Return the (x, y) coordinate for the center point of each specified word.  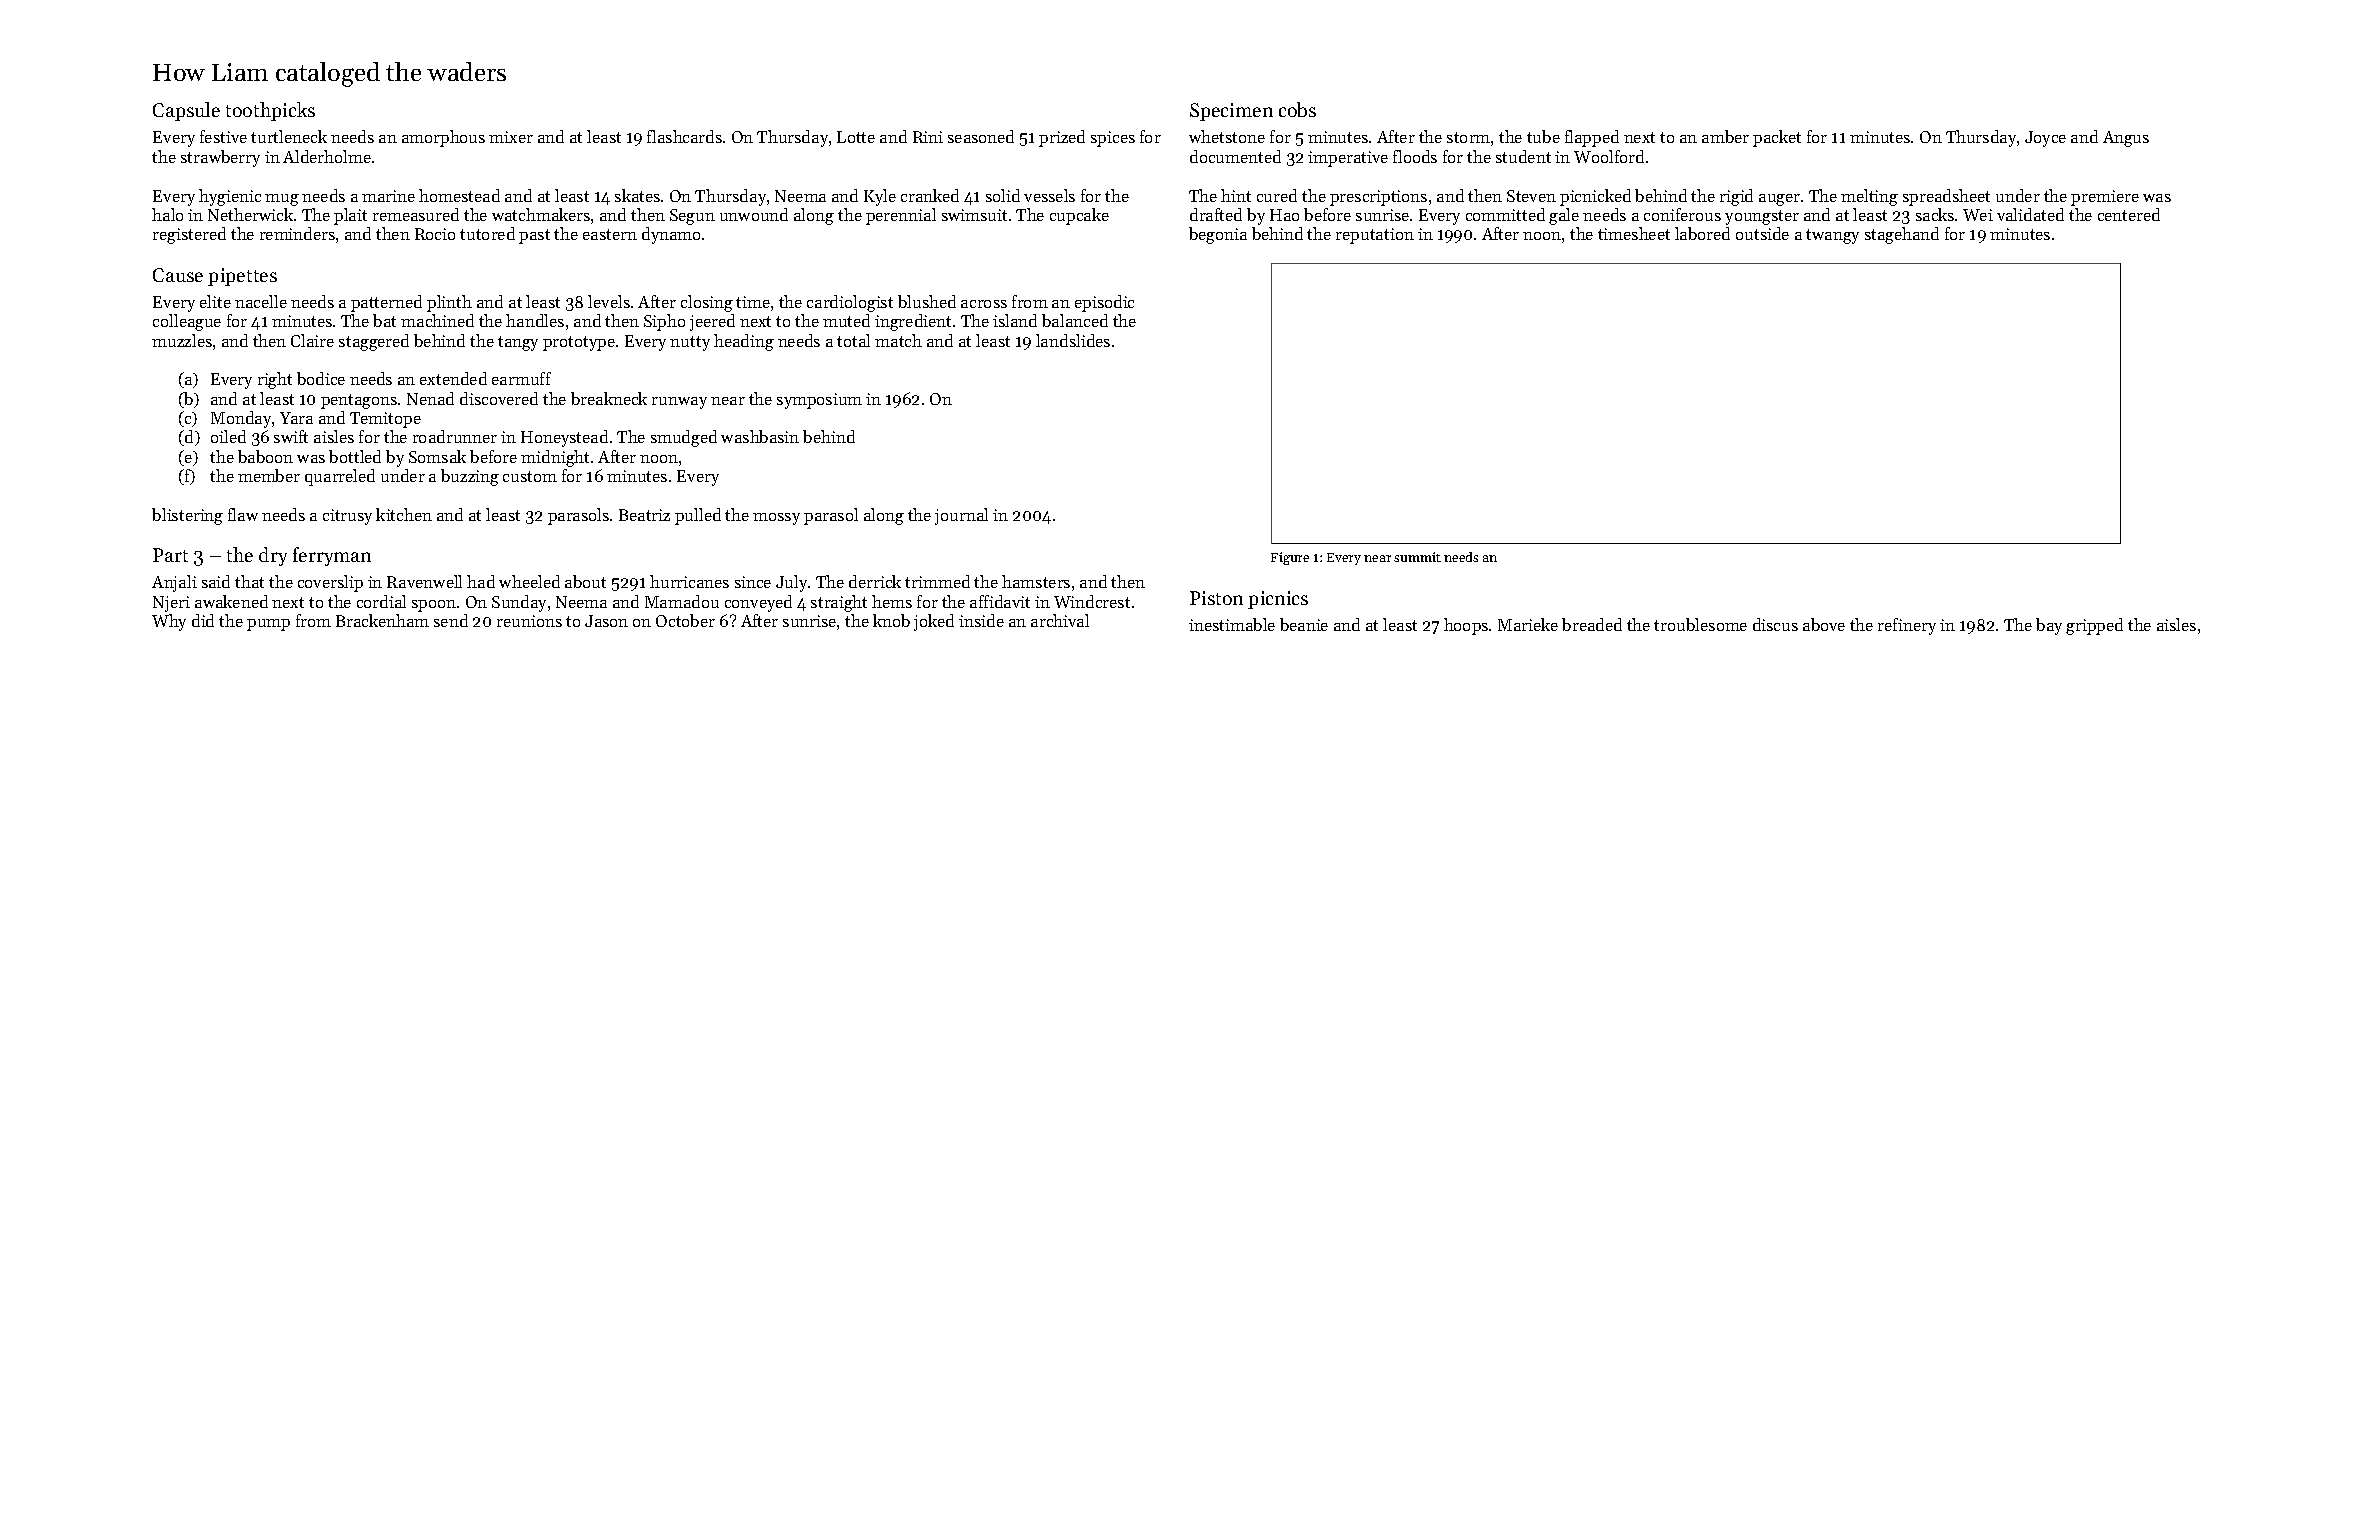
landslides (1073, 340)
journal (961, 516)
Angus (2126, 139)
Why (169, 622)
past (534, 236)
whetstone (1227, 136)
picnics (1278, 600)
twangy (1832, 236)
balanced (1075, 320)
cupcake (1079, 216)
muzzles (182, 340)
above (1824, 624)
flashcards (684, 136)
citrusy (347, 517)
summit (1417, 557)
